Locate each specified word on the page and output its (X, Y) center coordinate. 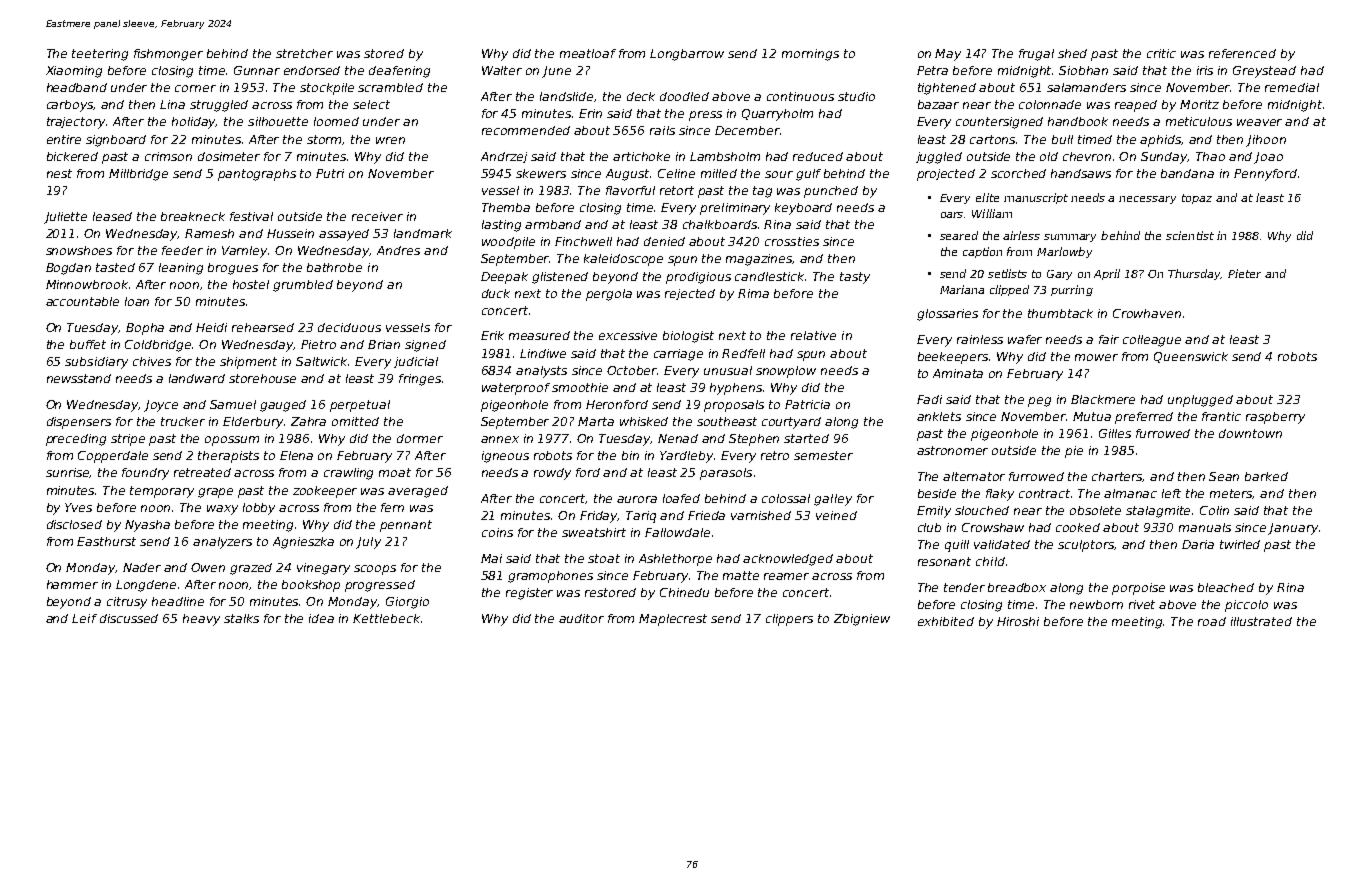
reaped (1136, 106)
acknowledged (788, 560)
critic (1161, 53)
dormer (420, 438)
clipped (1009, 290)
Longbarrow (687, 55)
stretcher (304, 53)
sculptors (1086, 546)
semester (823, 455)
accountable (82, 301)
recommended (526, 130)
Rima (753, 293)
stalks (241, 618)
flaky (1000, 495)
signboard (116, 141)
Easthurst (106, 541)
